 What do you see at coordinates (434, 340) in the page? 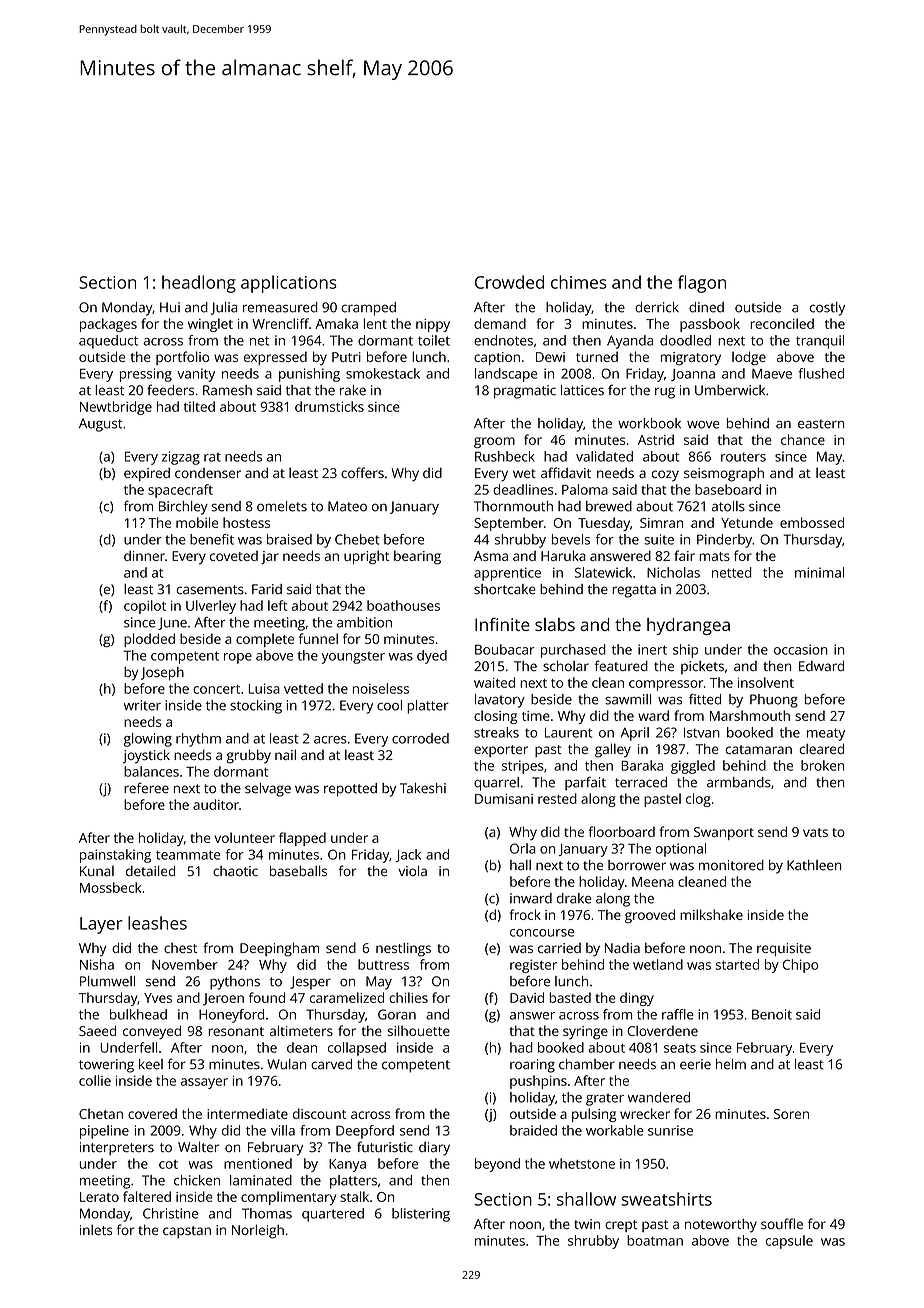
I see `toilet` at bounding box center [434, 340].
